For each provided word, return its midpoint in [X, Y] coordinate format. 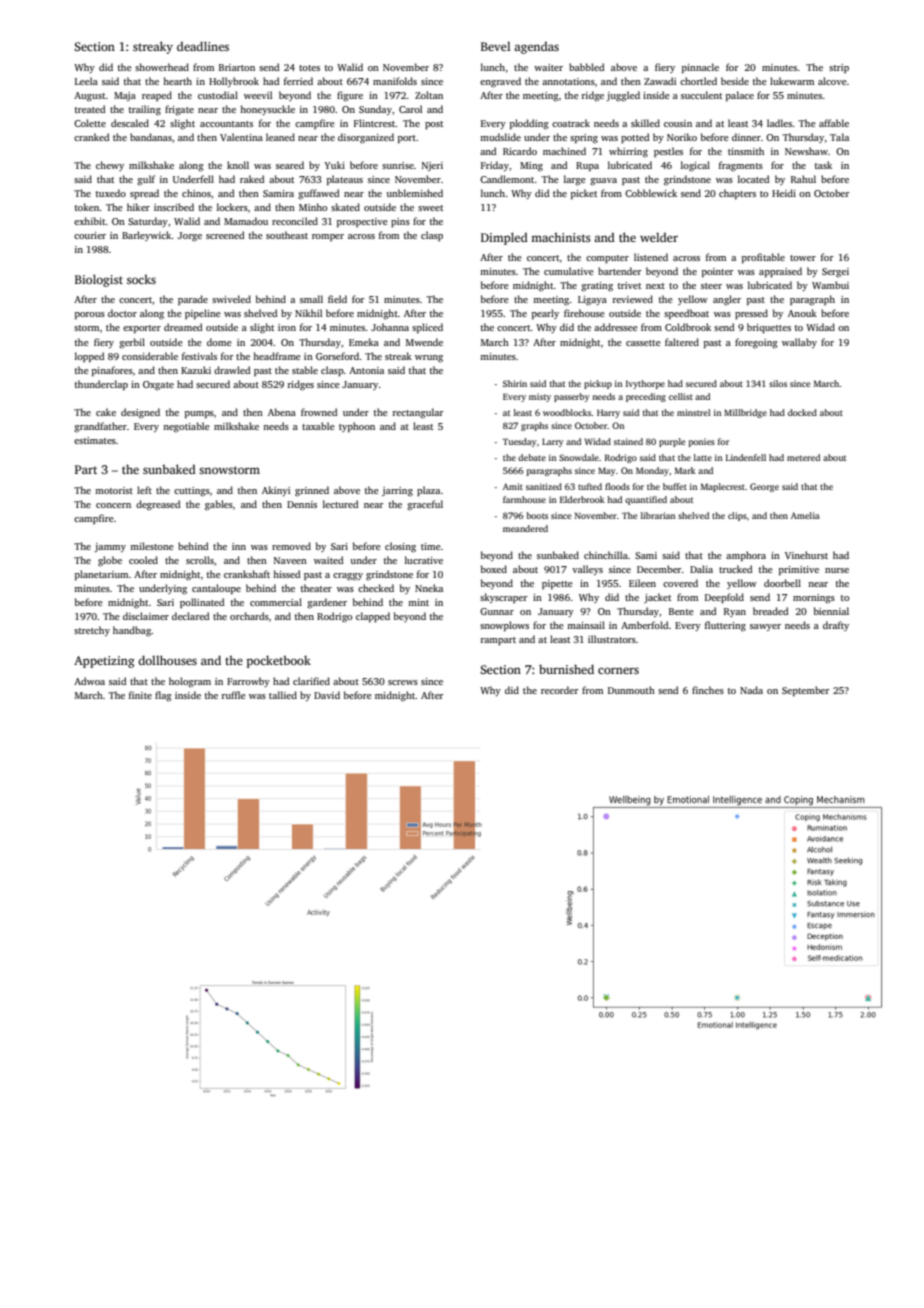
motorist [114, 490]
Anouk [802, 313]
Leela [86, 81]
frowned [319, 412]
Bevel [496, 46]
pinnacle [700, 68]
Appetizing [104, 662]
